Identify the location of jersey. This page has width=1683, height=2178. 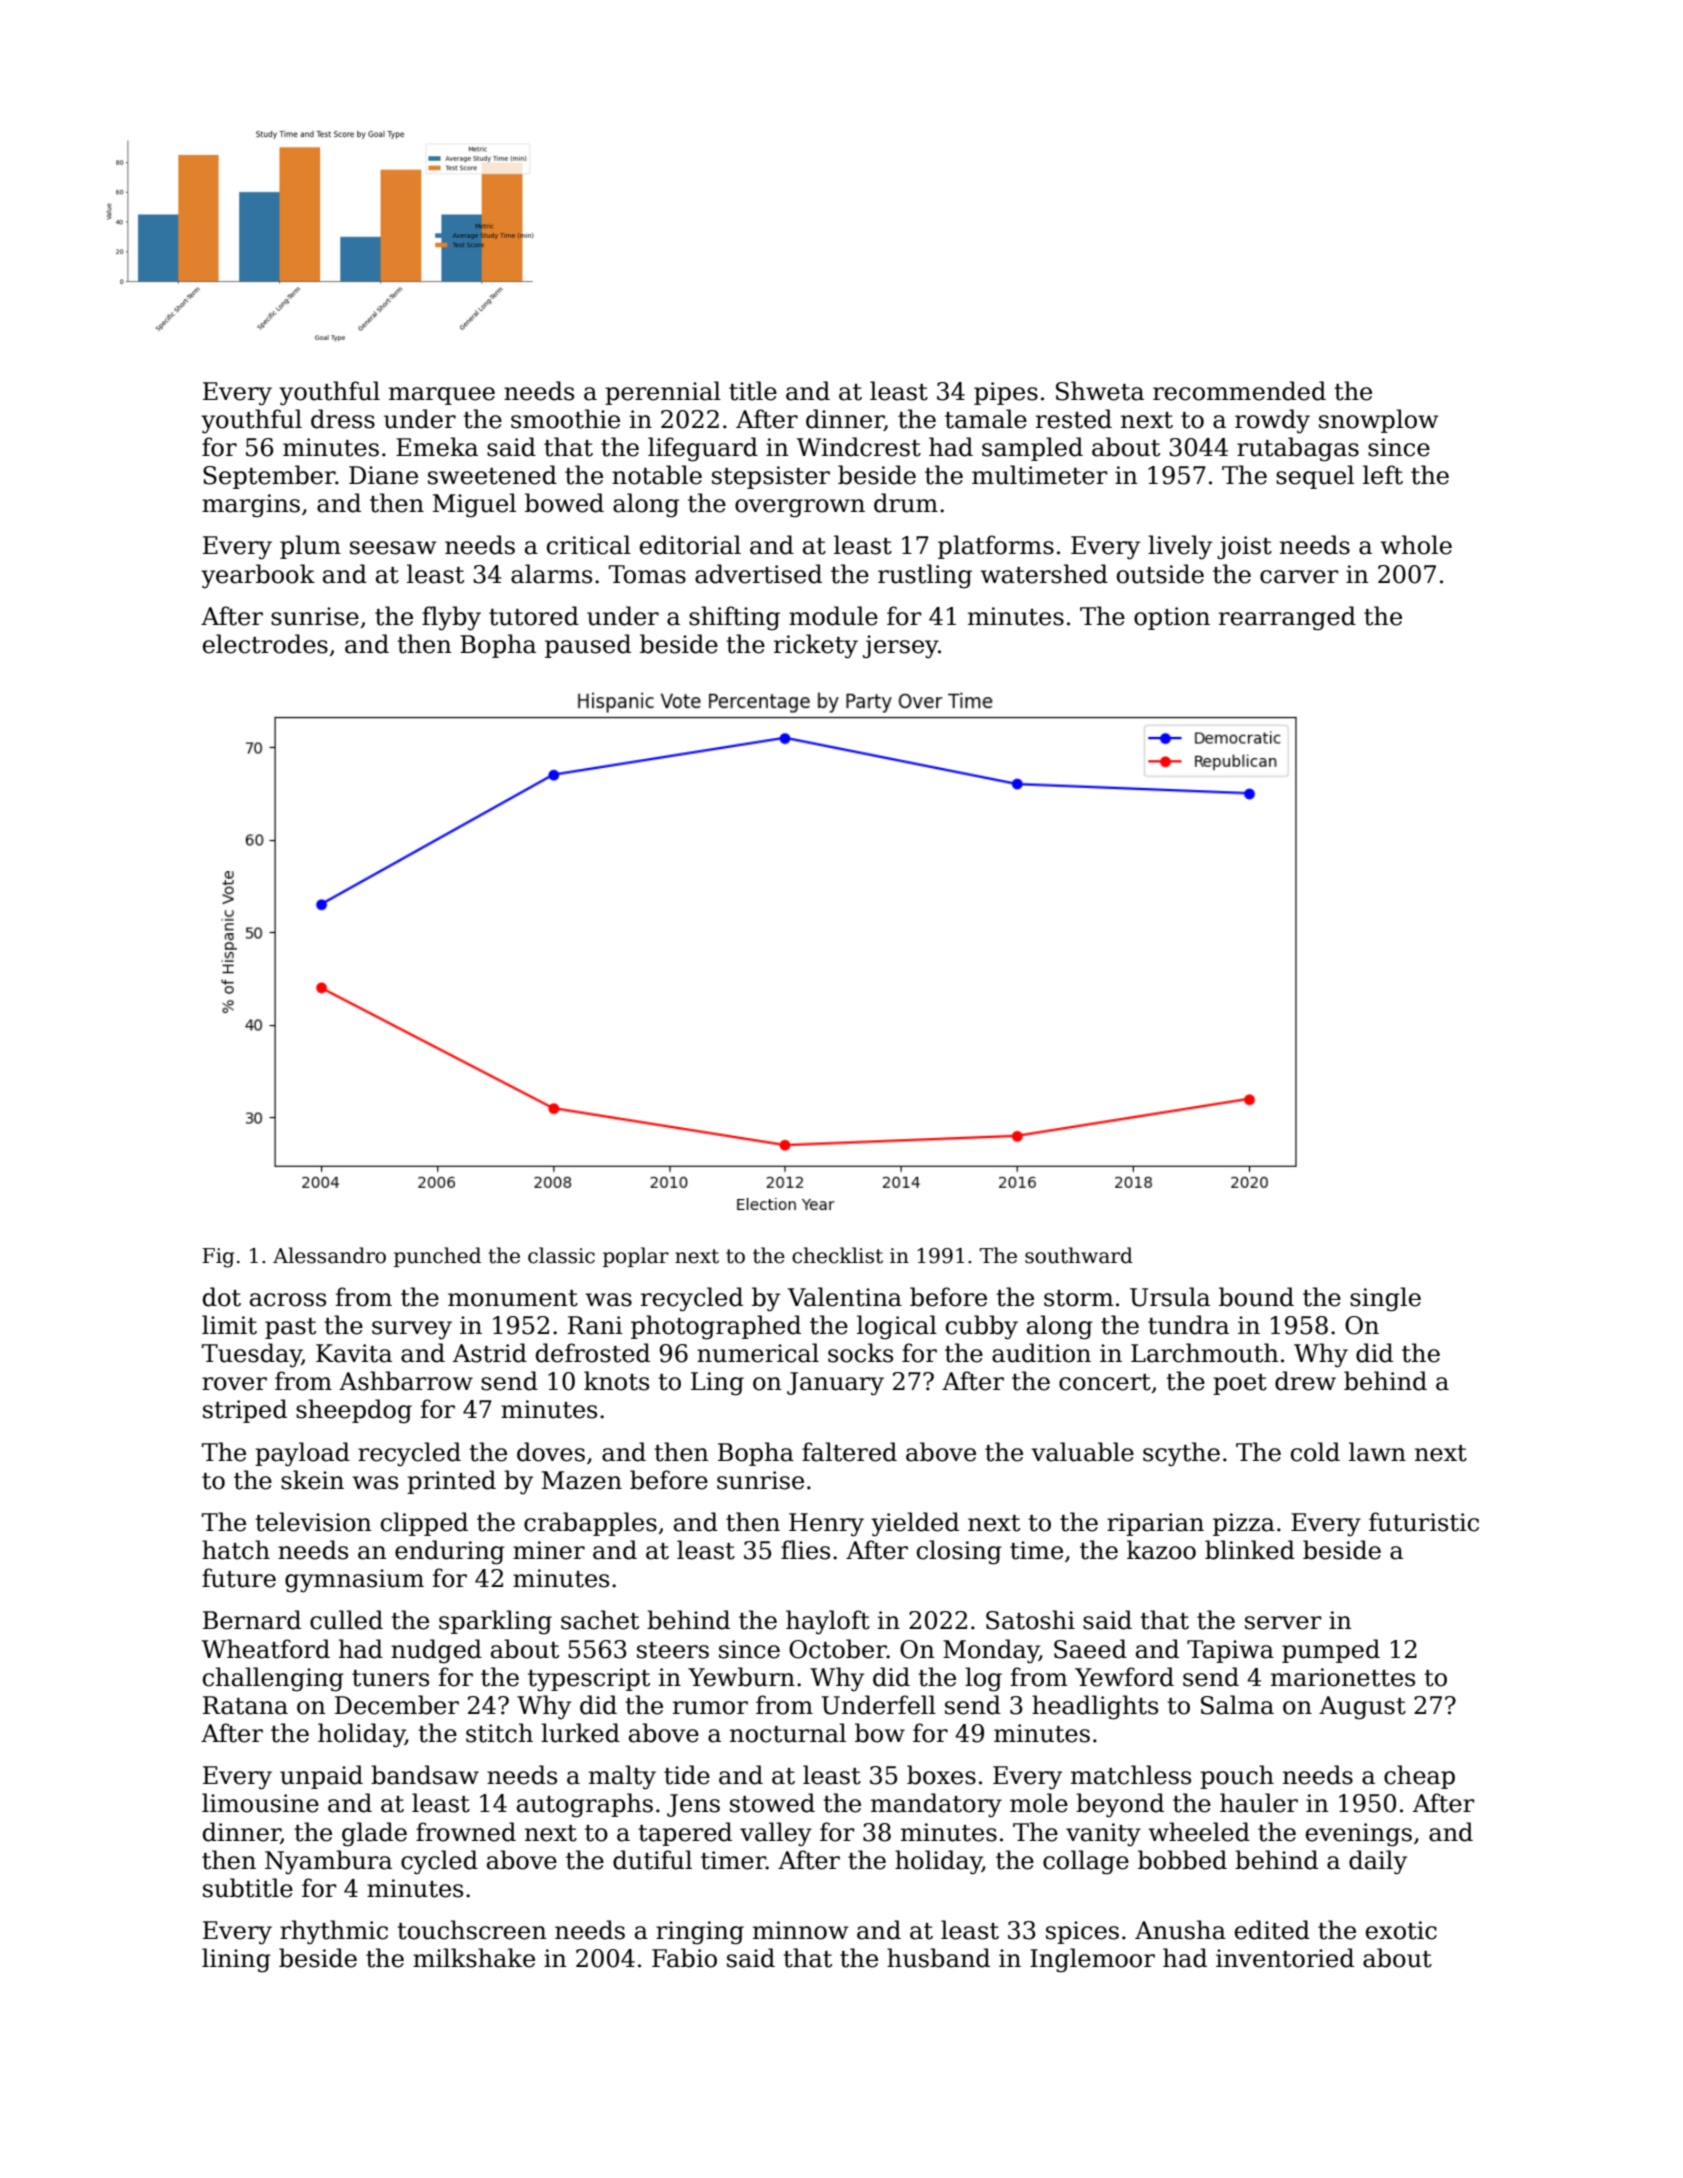
(900, 647).
